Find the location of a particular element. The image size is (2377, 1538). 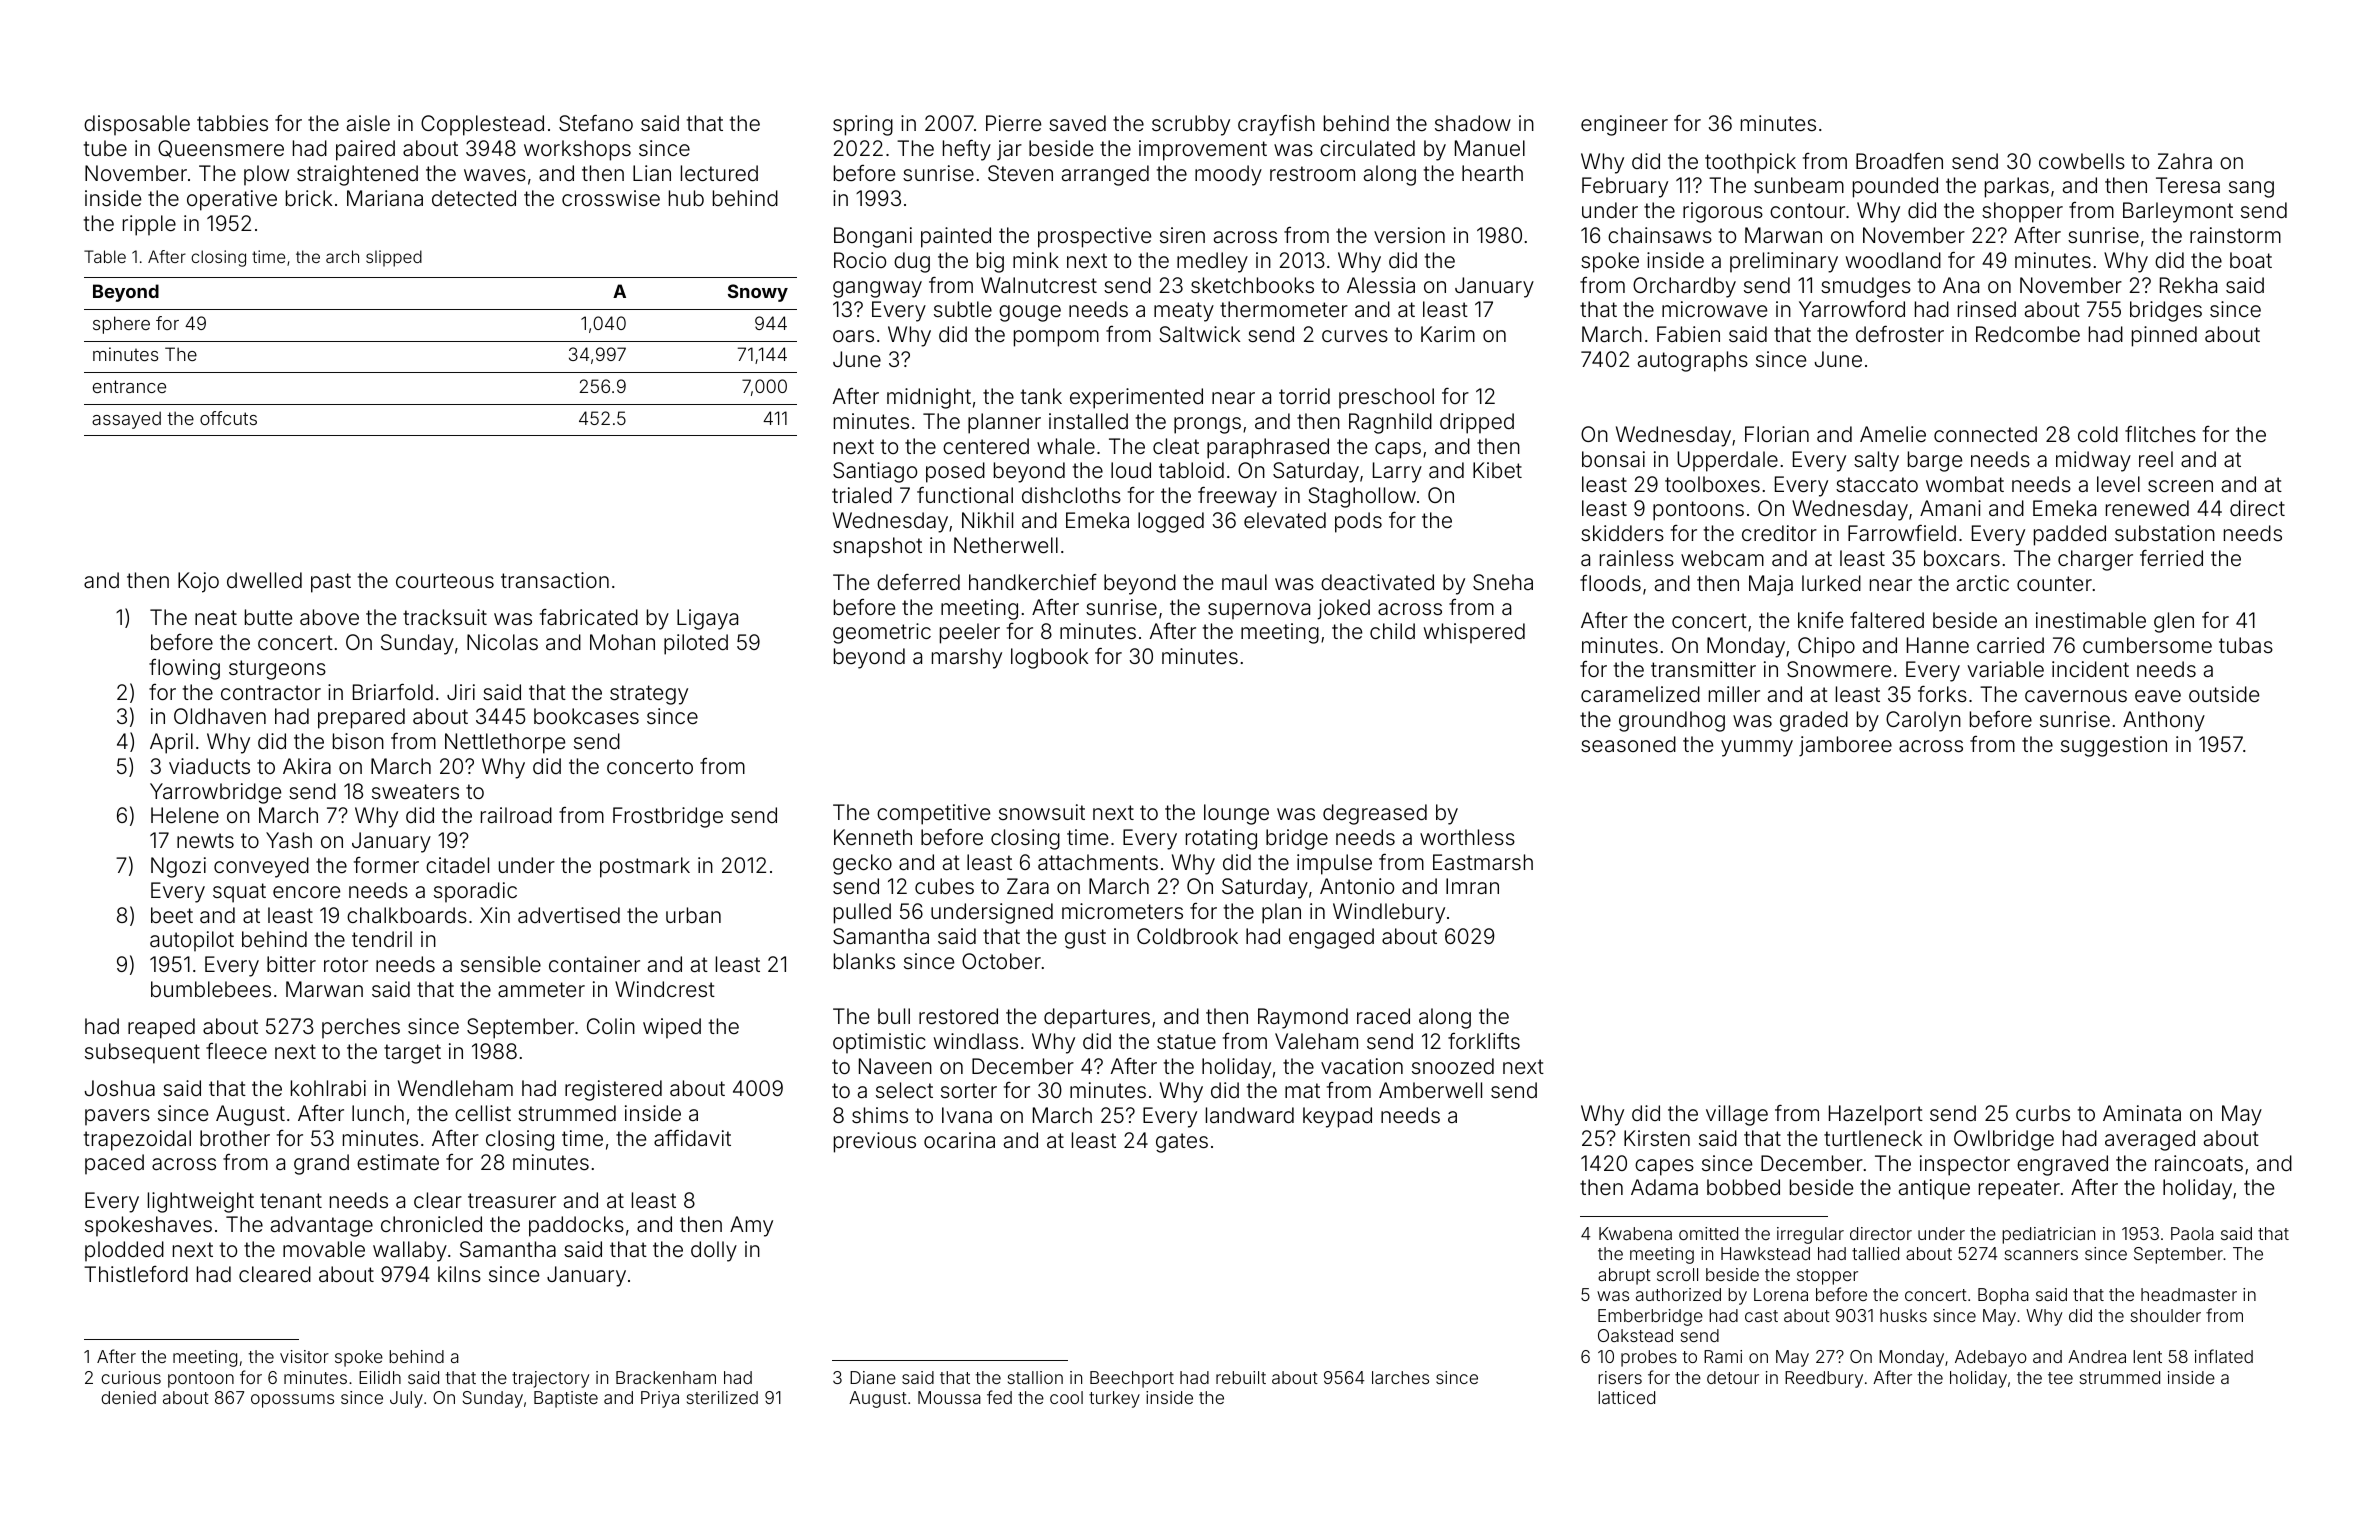

gangway is located at coordinates (877, 289).
